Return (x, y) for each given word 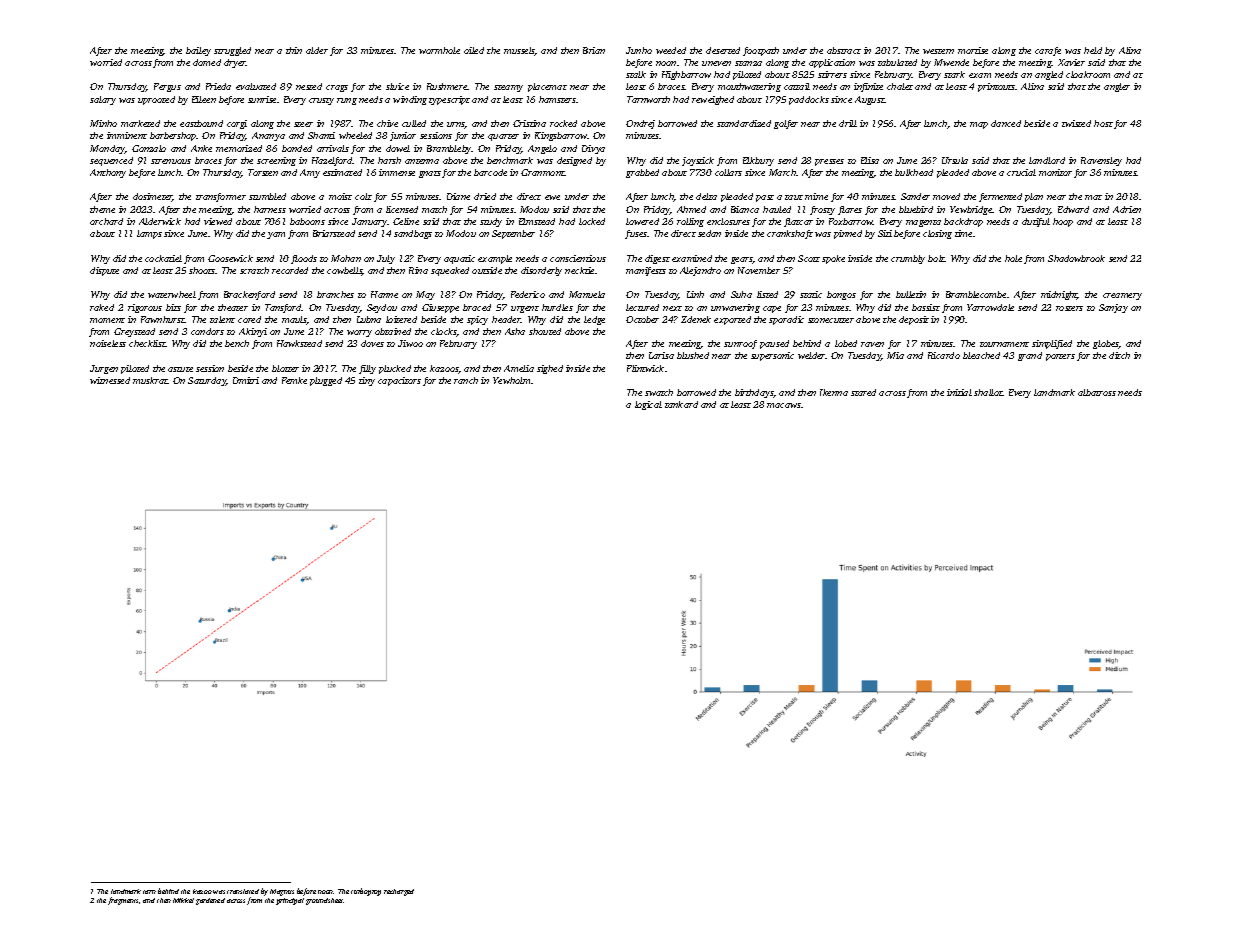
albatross (1097, 392)
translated (243, 891)
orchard (106, 221)
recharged (399, 892)
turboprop (366, 892)
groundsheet (325, 901)
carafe (1048, 51)
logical (648, 405)
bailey (198, 51)
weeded (671, 50)
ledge (594, 320)
